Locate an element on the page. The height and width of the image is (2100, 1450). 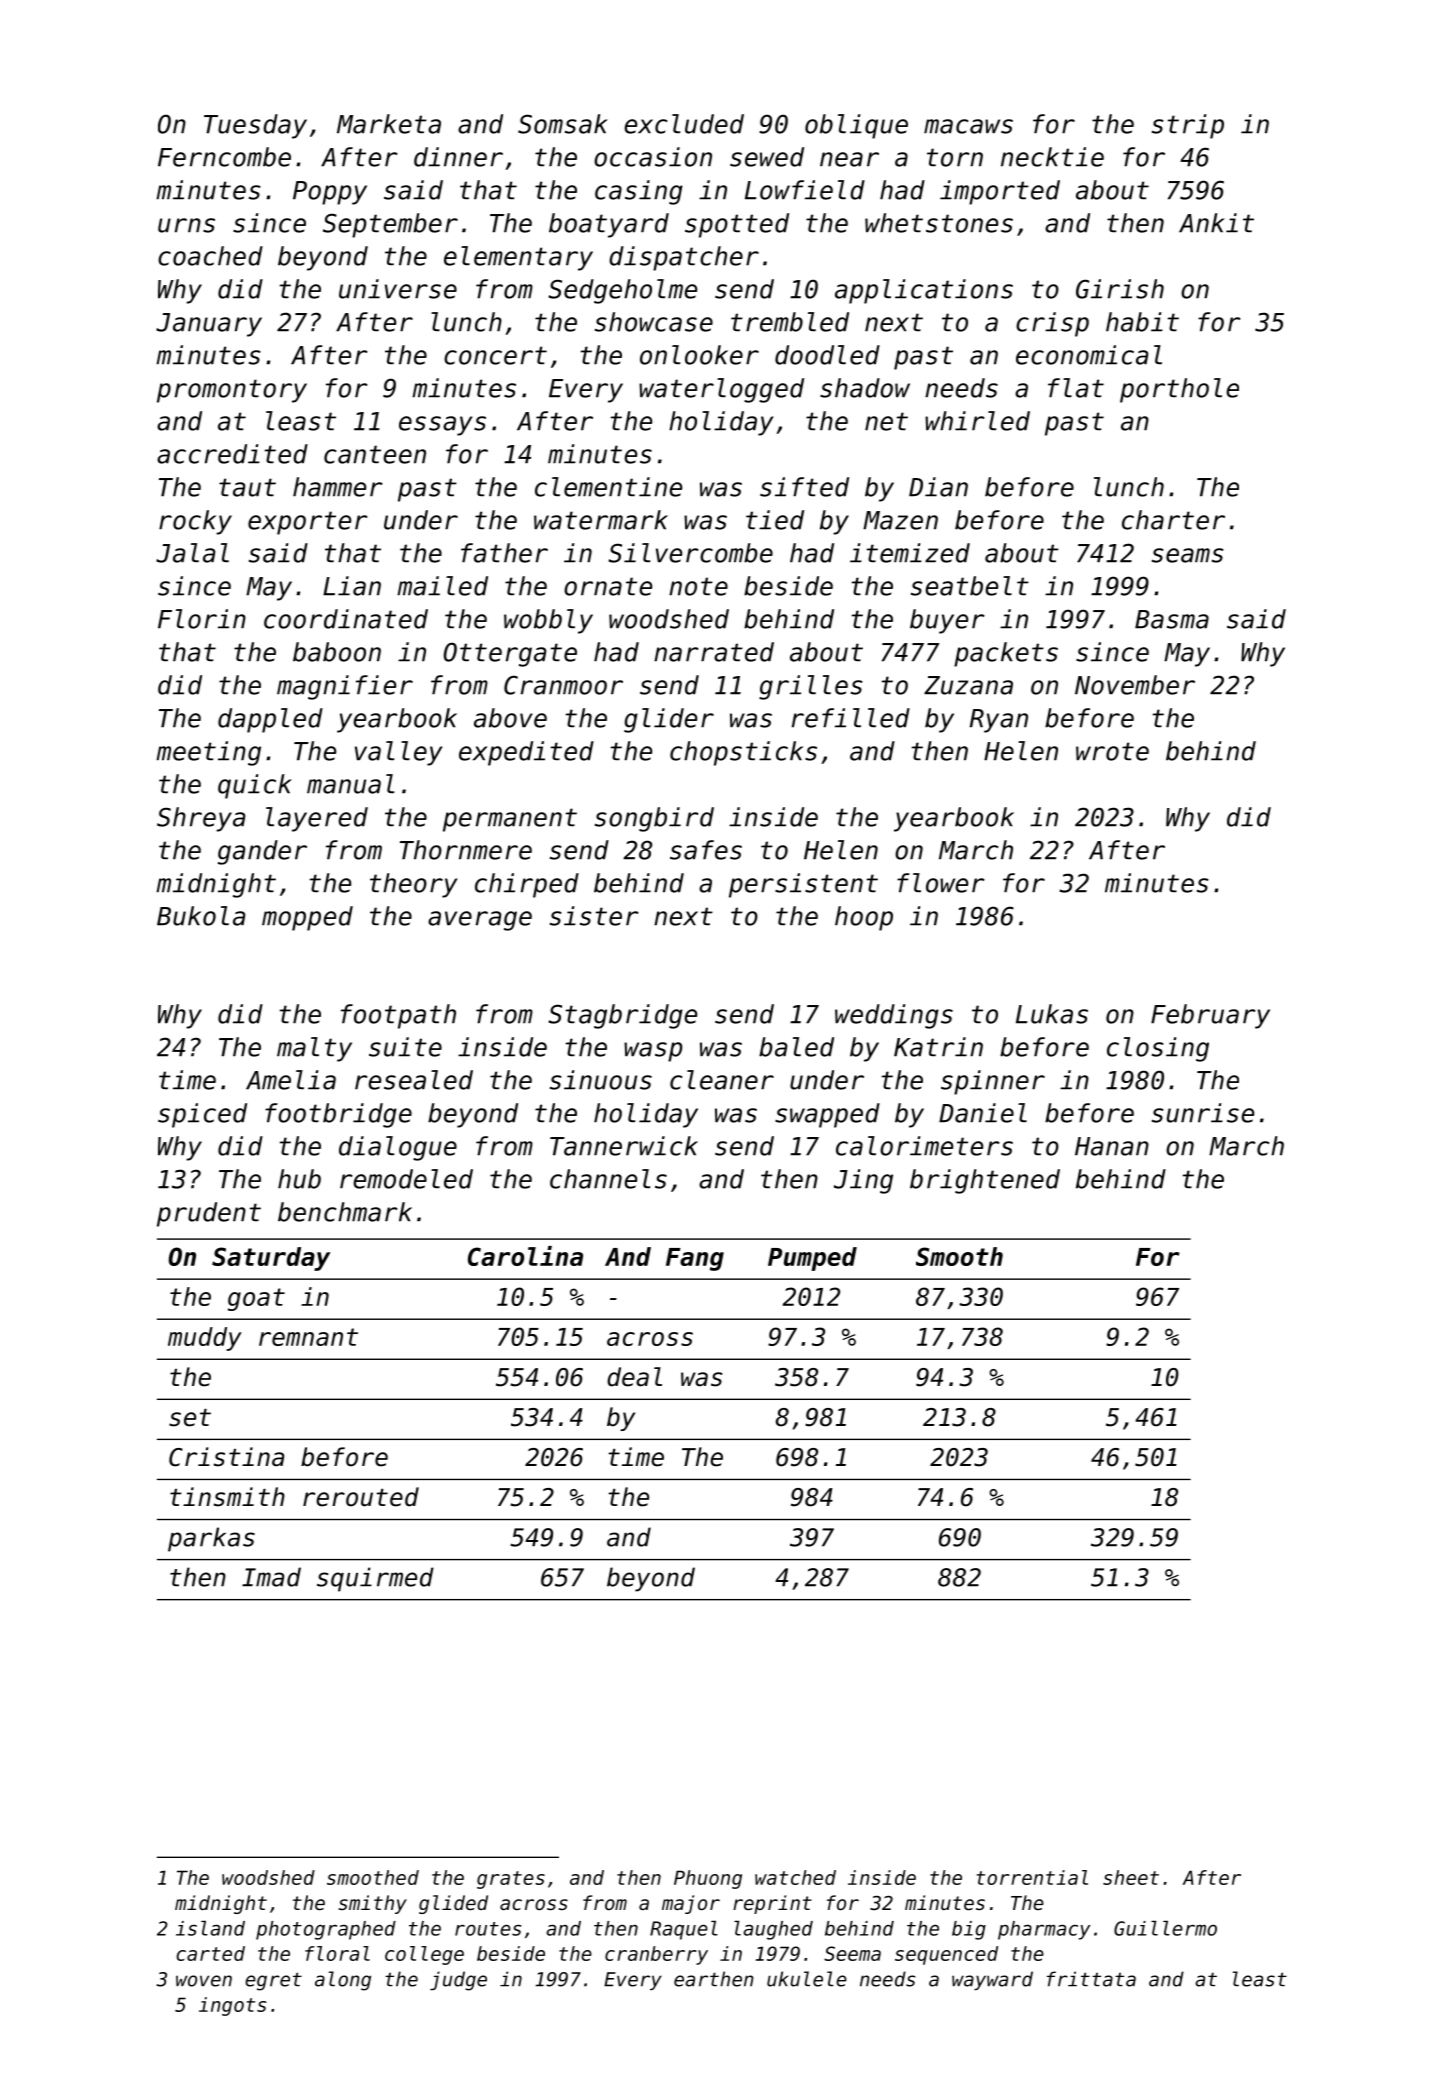
resealed is located at coordinates (414, 1080).
